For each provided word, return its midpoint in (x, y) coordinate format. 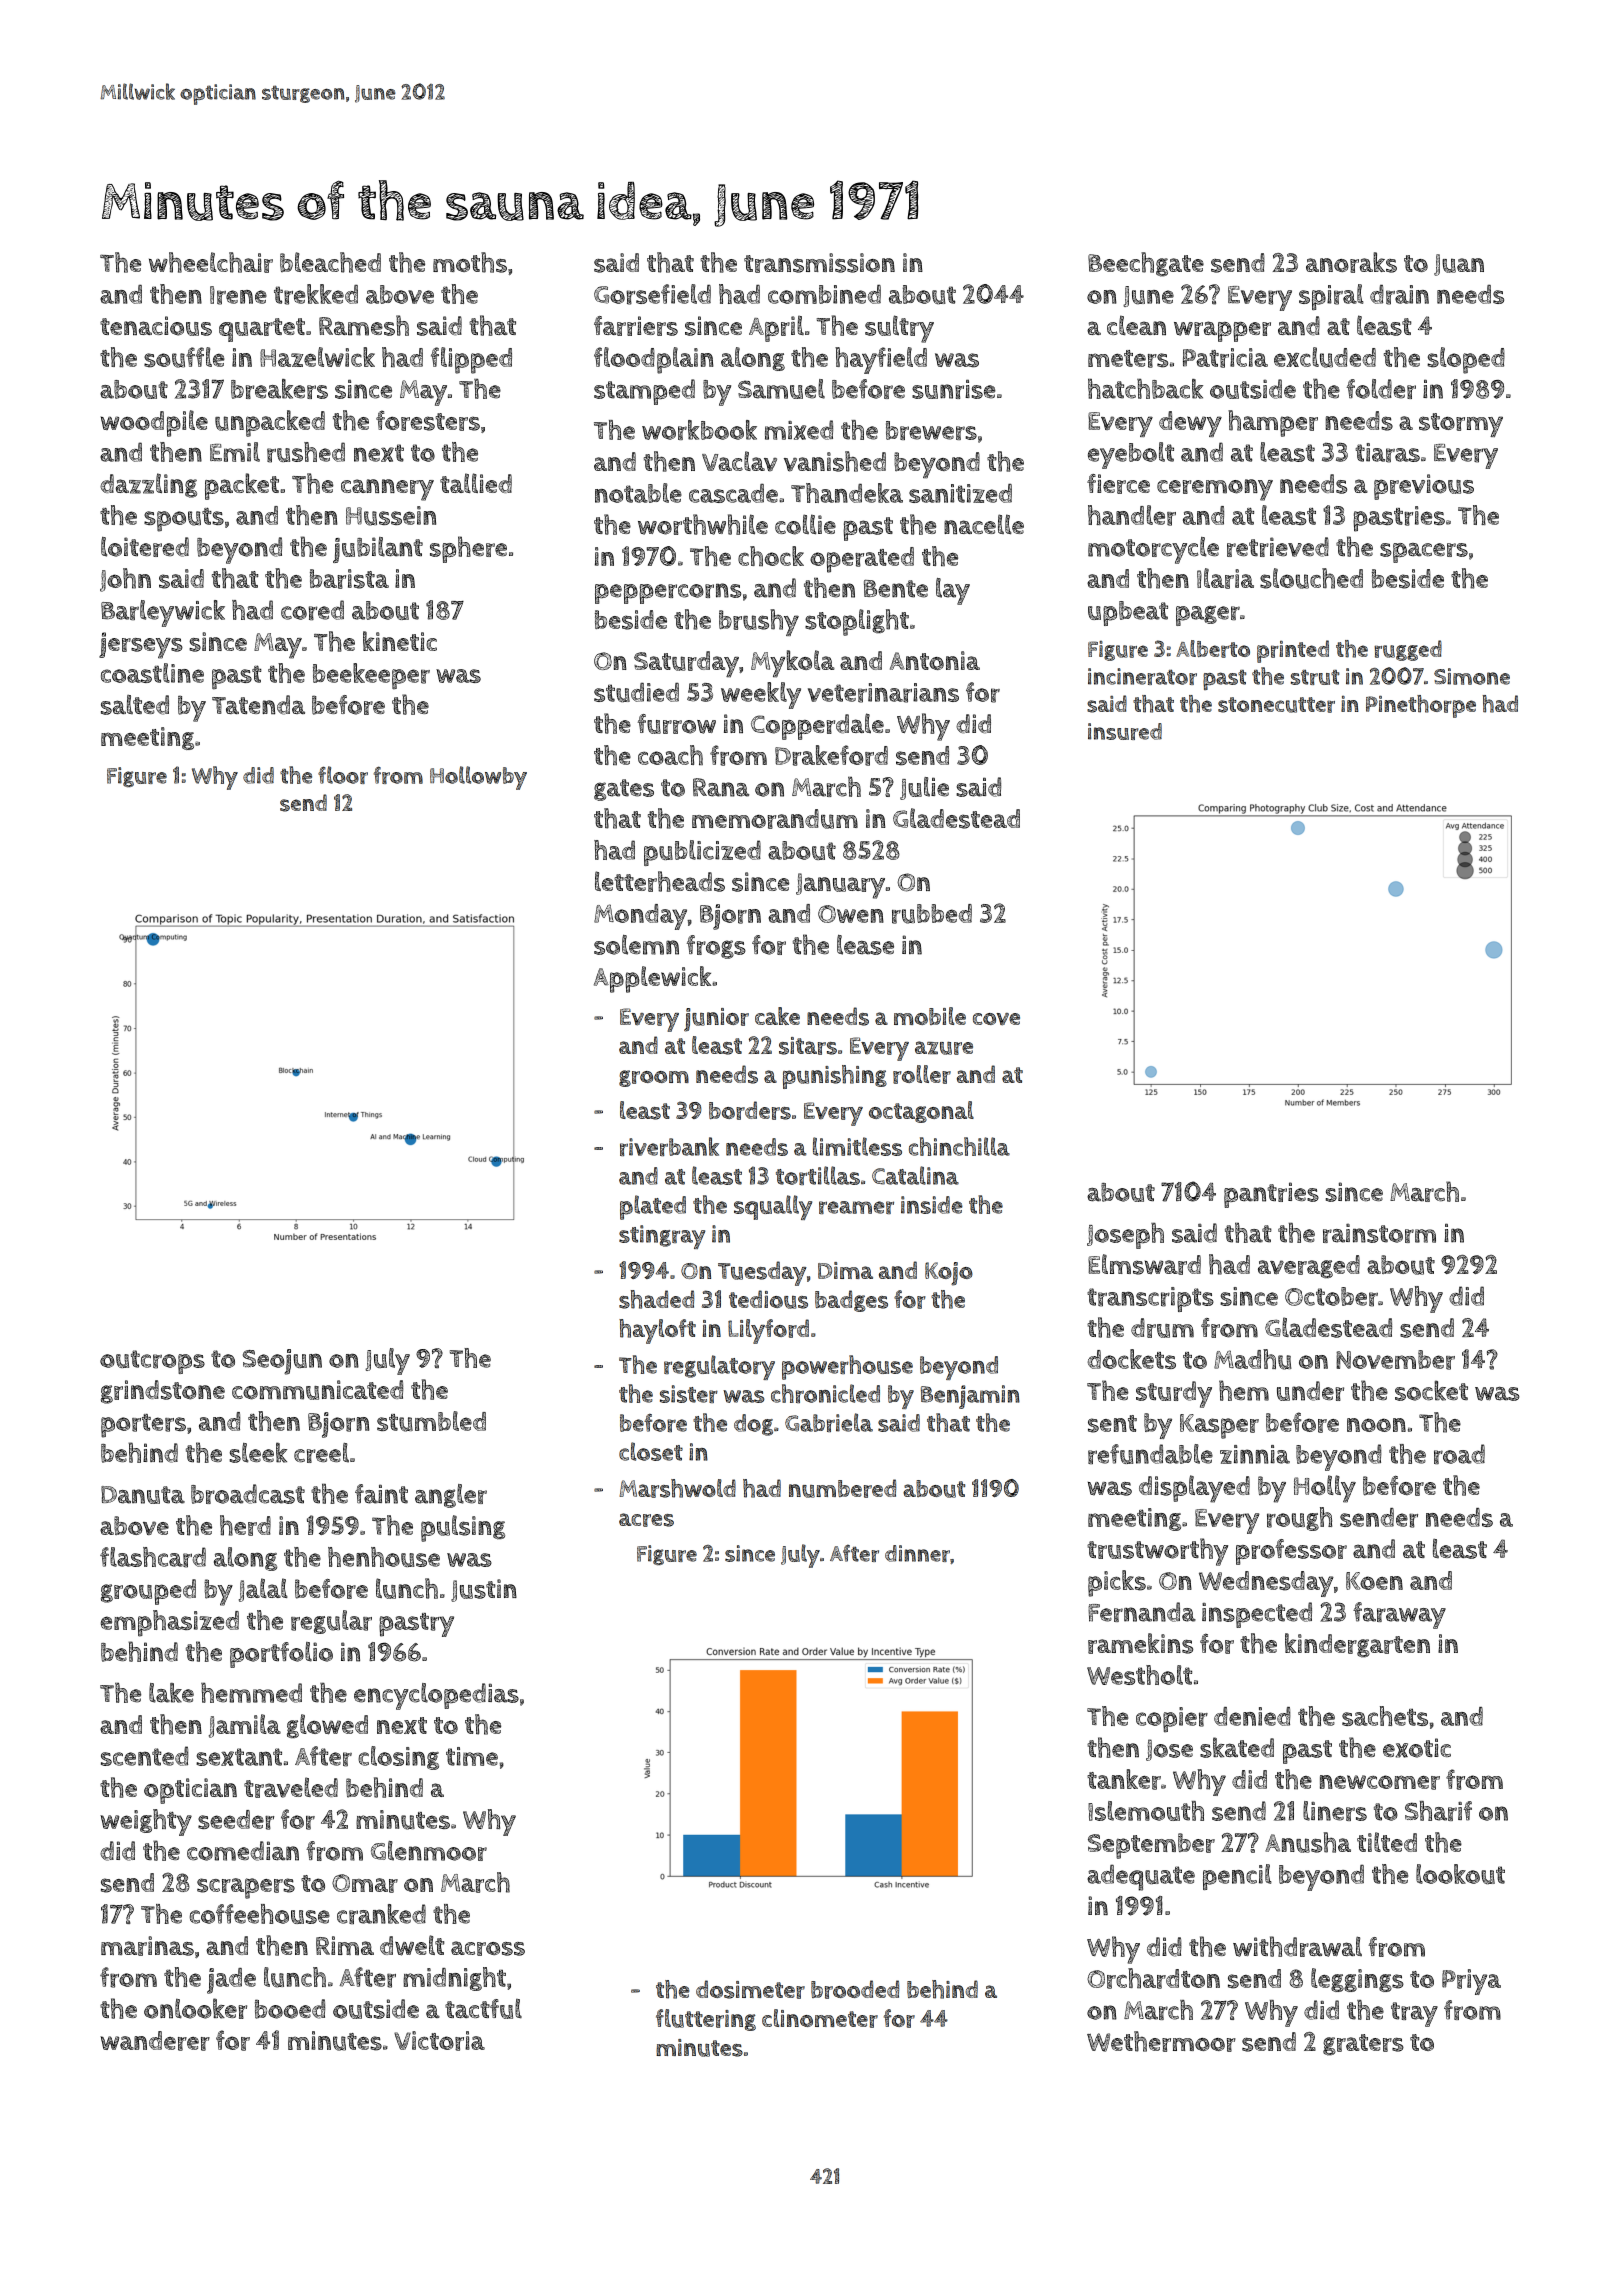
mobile (930, 1016)
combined (824, 294)
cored (312, 610)
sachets (1385, 1716)
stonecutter (1276, 705)
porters (143, 1426)
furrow (677, 724)
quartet (262, 330)
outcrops (152, 1362)
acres (646, 1520)
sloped (1466, 360)
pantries (1271, 1195)
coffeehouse (260, 1914)
